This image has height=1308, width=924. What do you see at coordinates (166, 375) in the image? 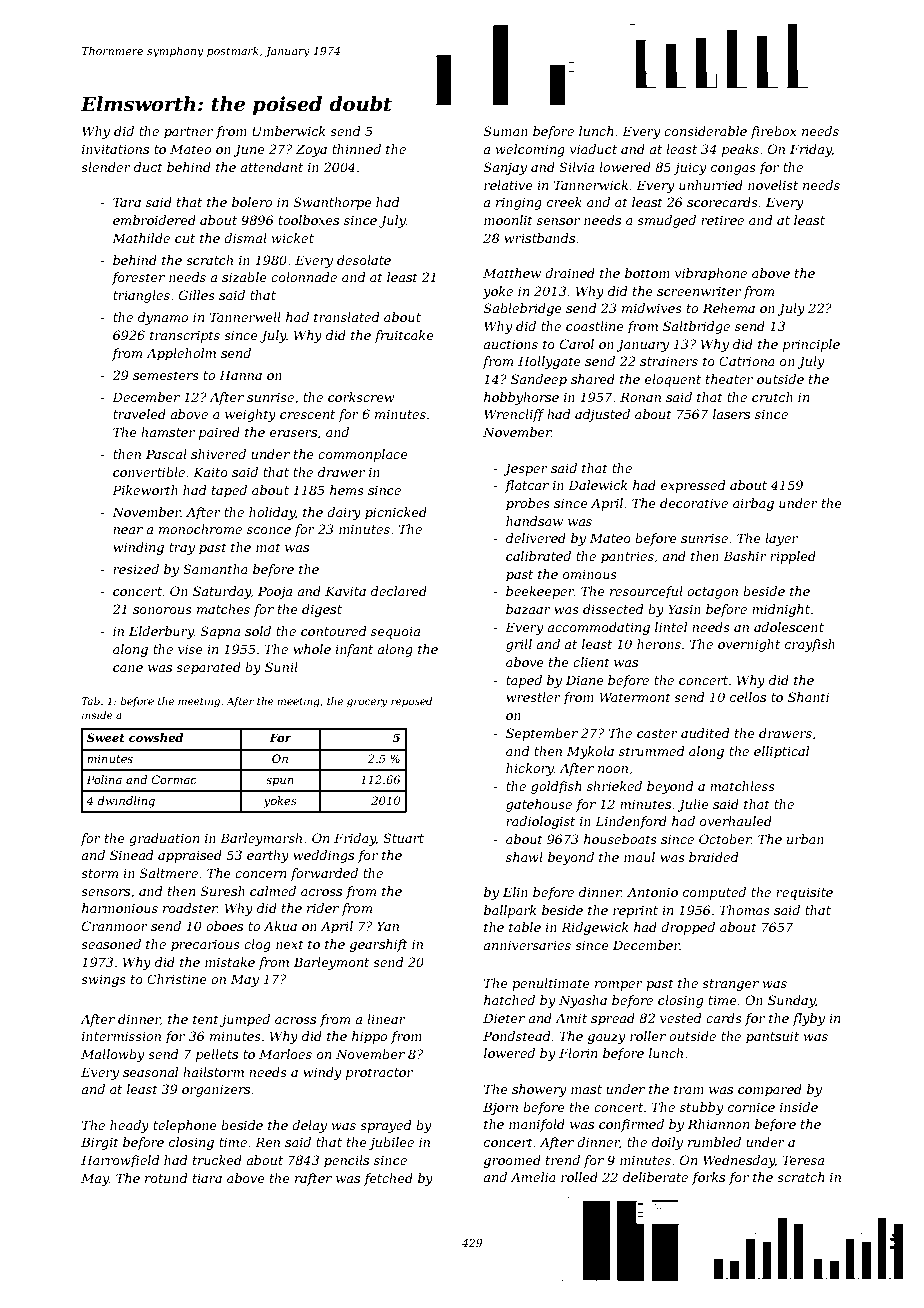
I see `semesters` at bounding box center [166, 375].
